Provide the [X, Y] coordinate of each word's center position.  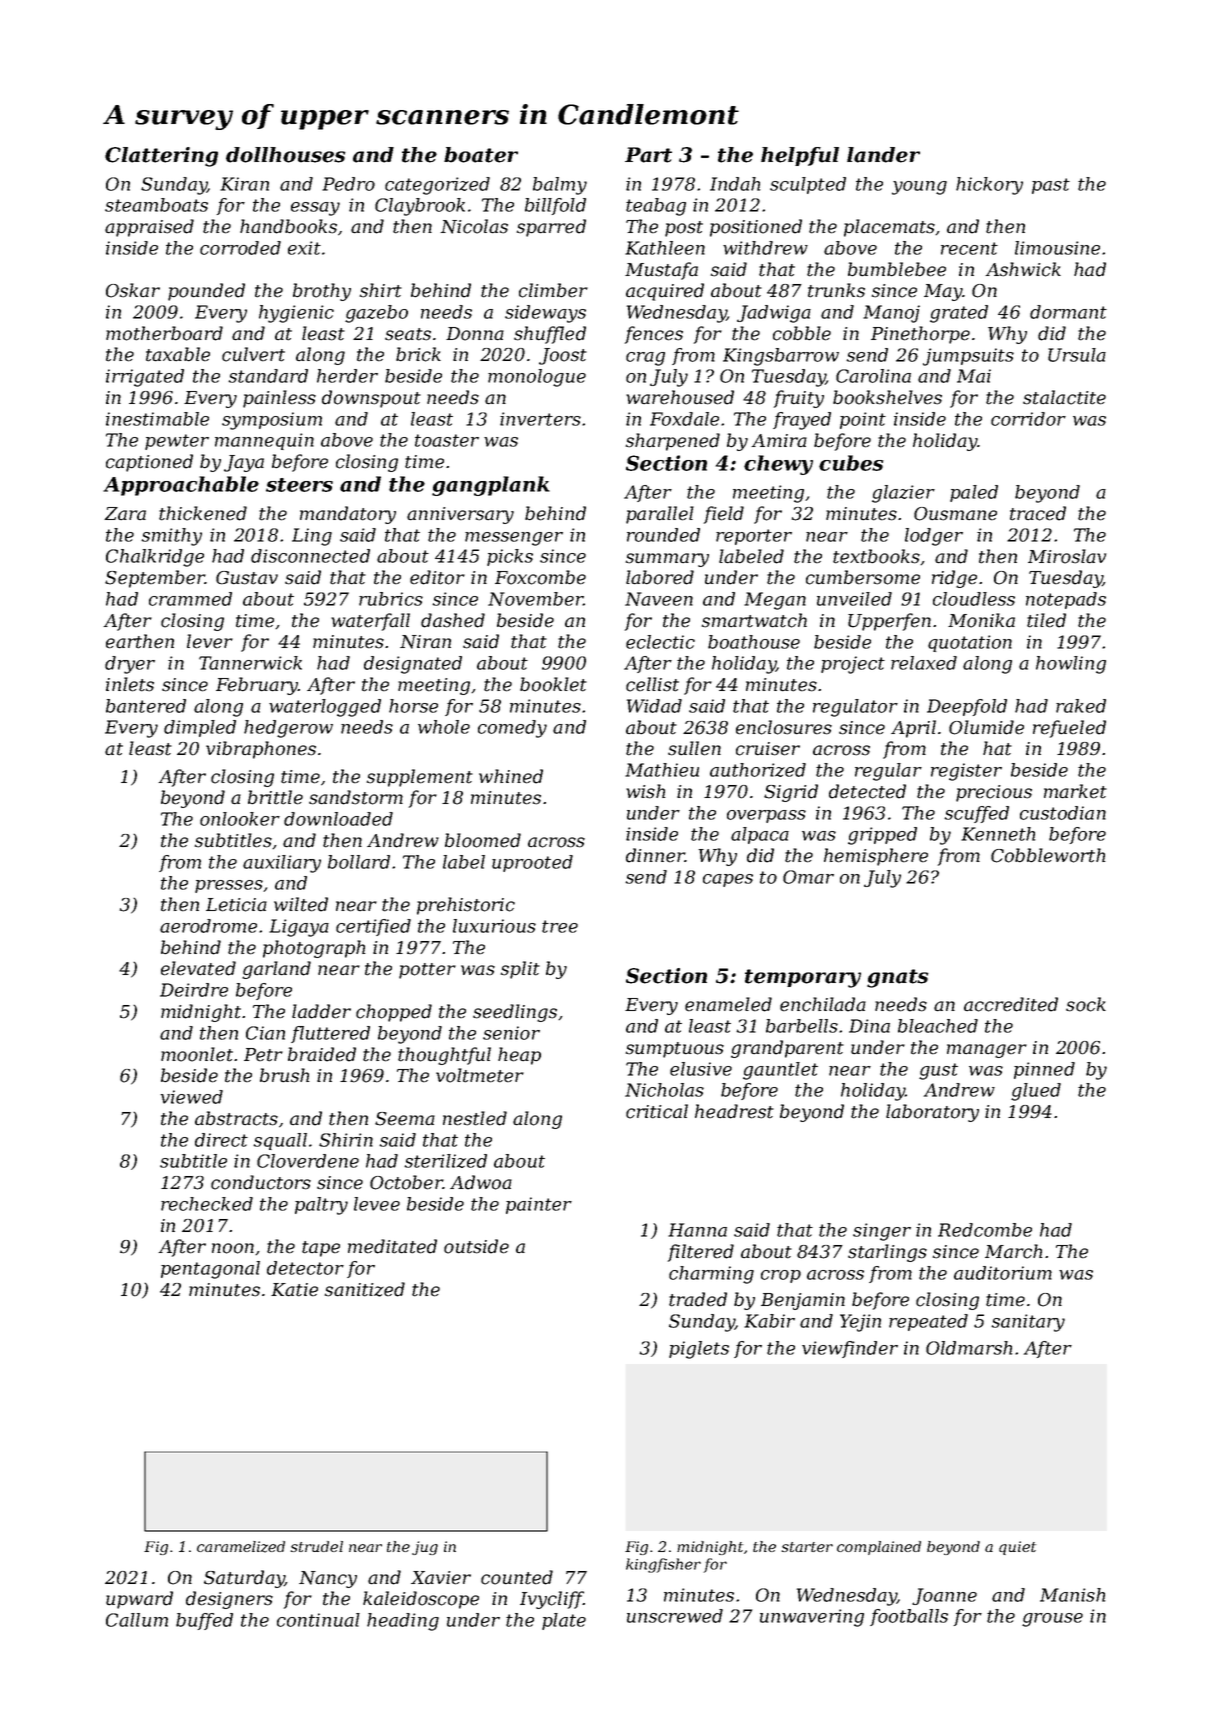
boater [481, 155]
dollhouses [285, 155]
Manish [1072, 1595]
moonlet [197, 1054]
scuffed [977, 814]
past [1051, 186]
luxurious [494, 926]
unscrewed [675, 1616]
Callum [137, 1620]
